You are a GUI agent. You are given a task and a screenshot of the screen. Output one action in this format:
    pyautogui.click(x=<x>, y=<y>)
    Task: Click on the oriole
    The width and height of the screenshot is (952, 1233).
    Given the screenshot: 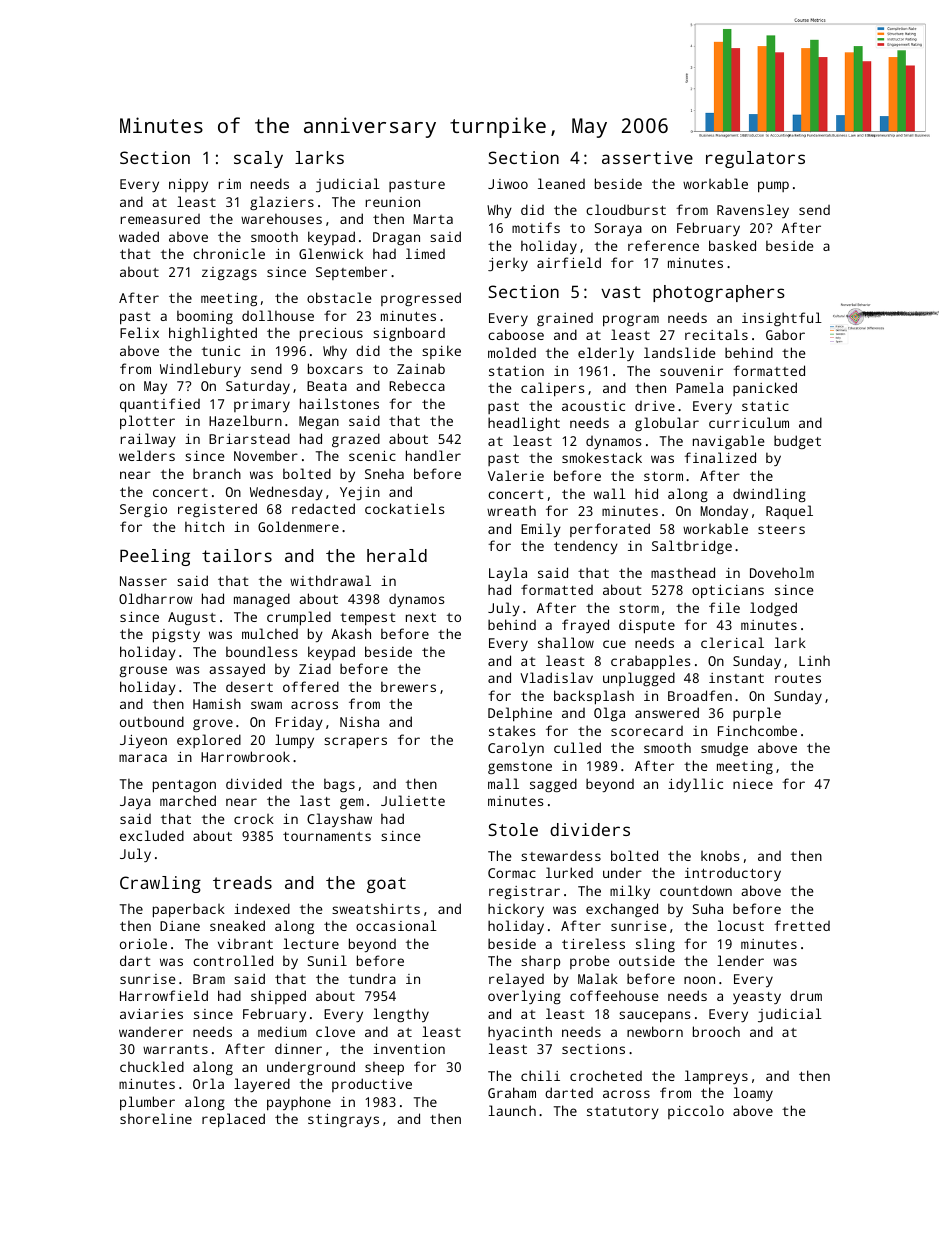 What is the action you would take?
    pyautogui.click(x=143, y=943)
